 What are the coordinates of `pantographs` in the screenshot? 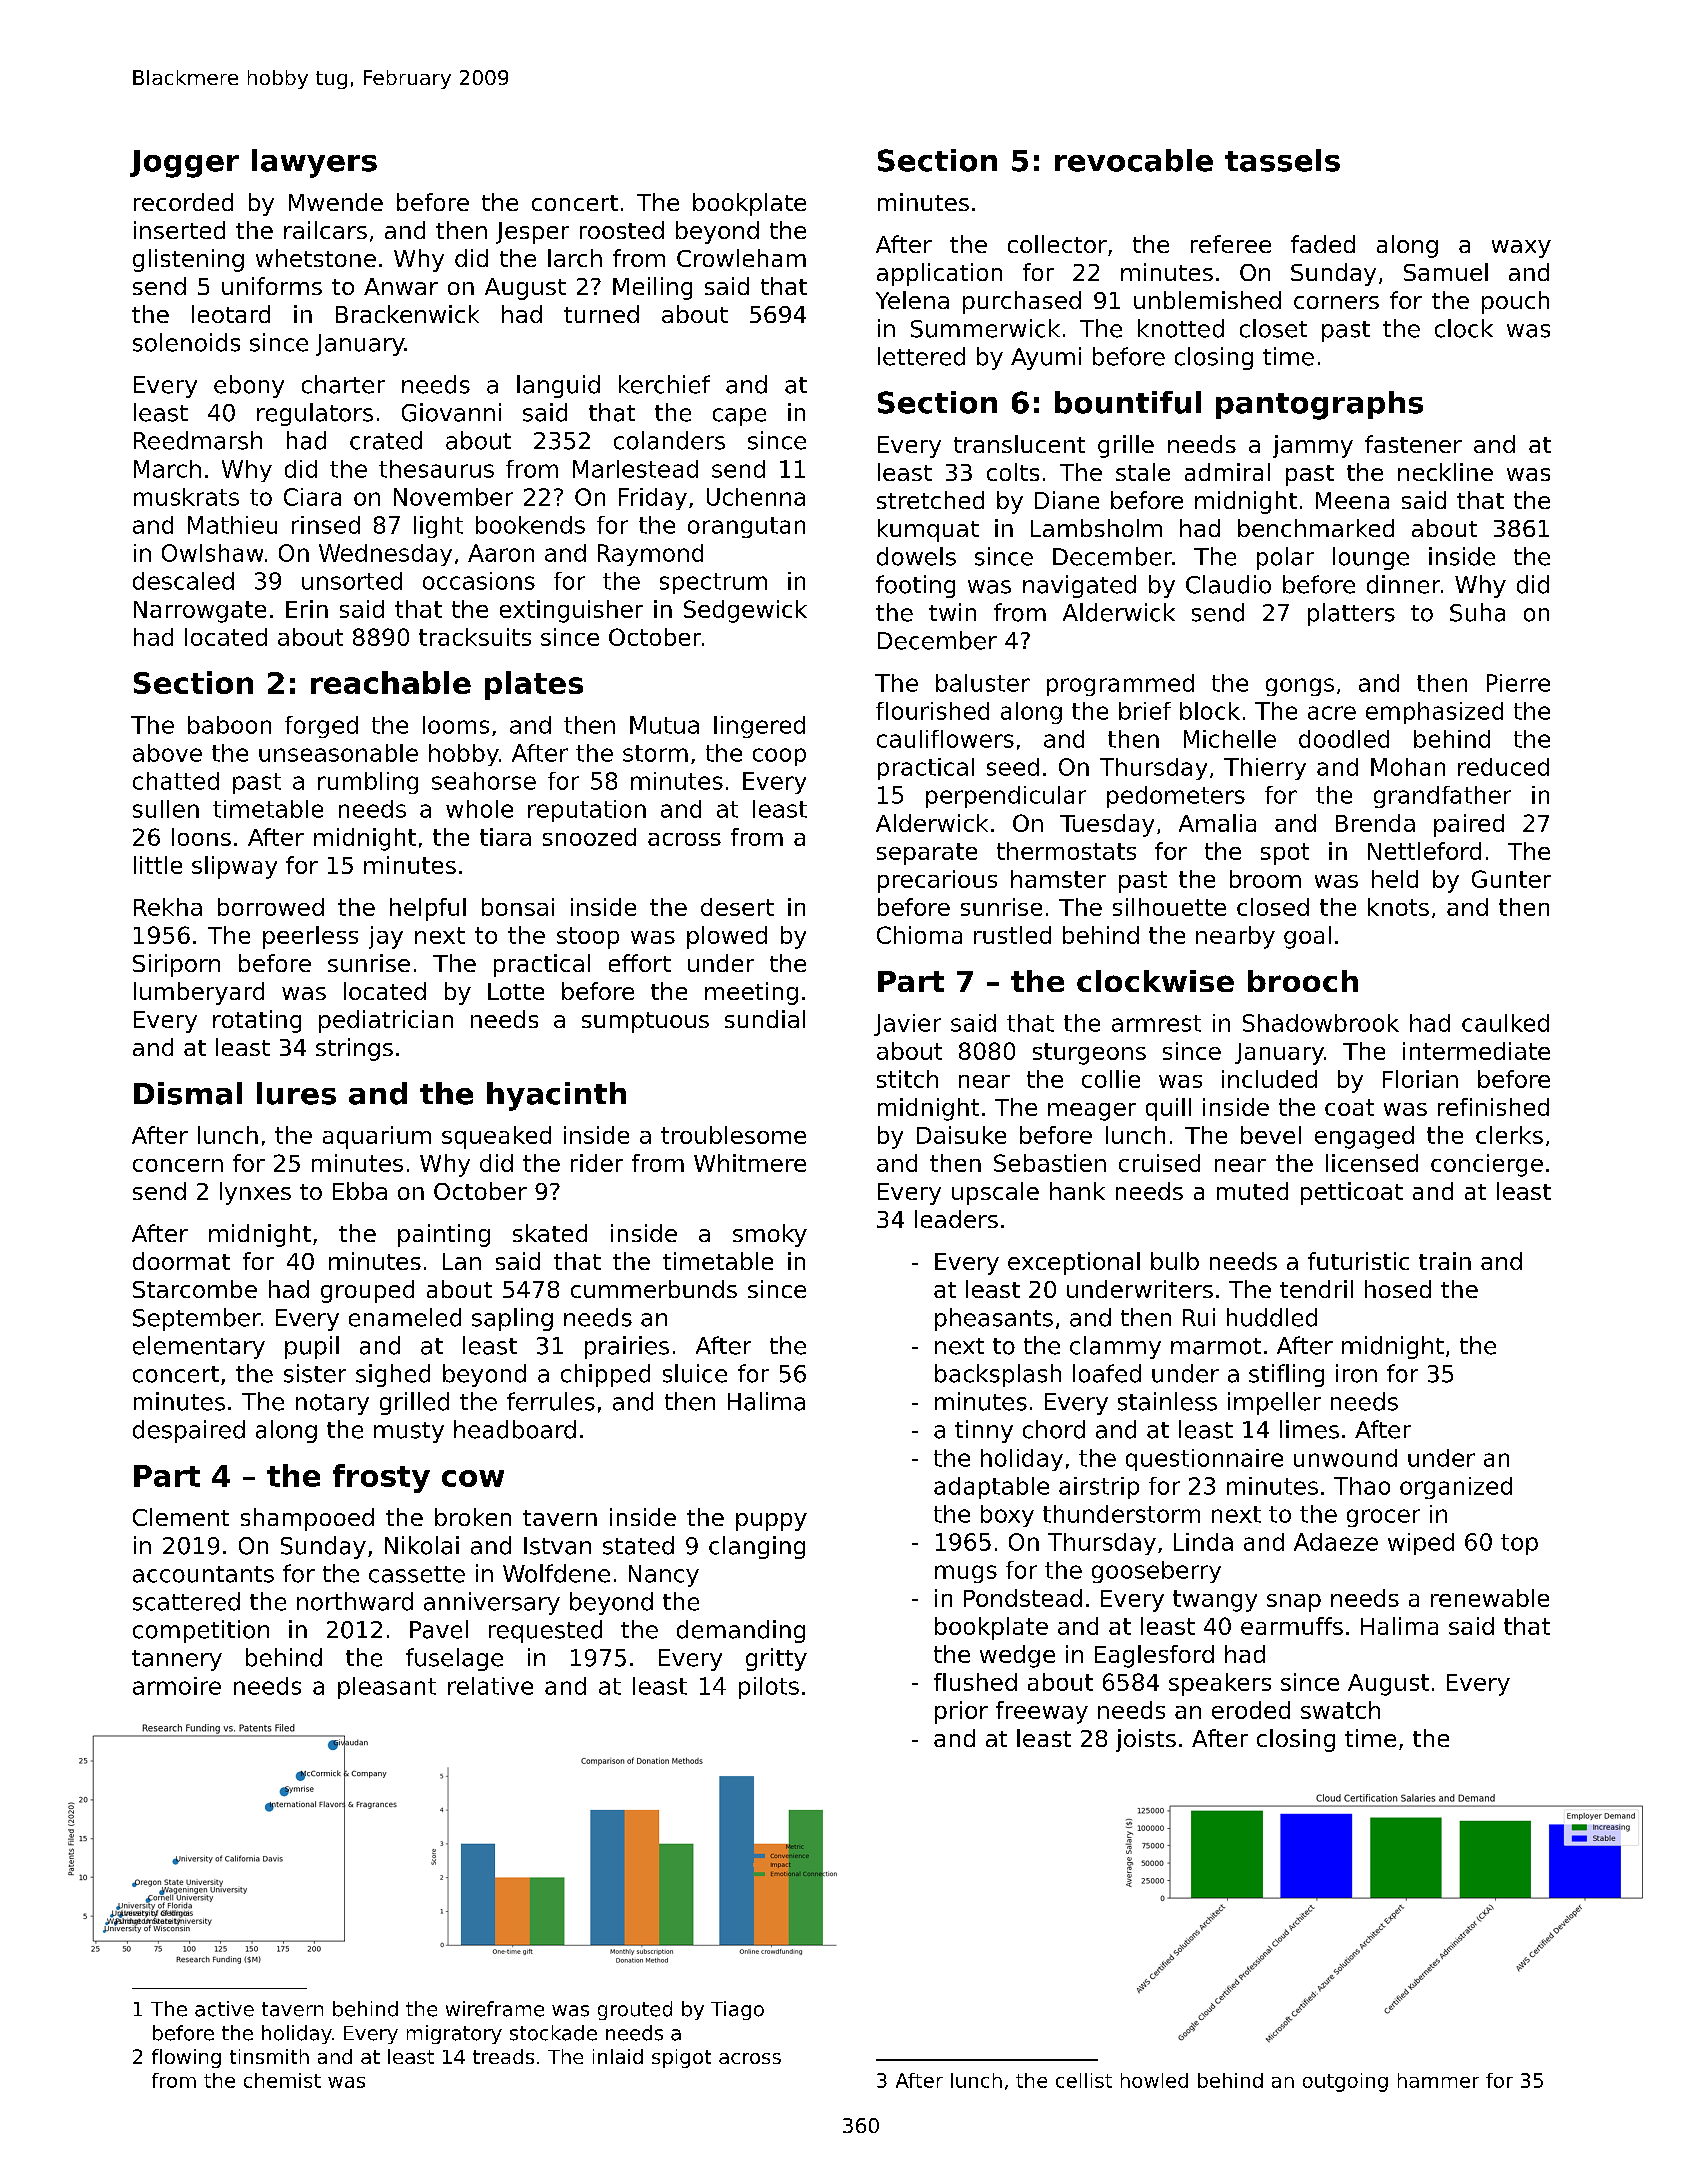 It's located at (1319, 405).
